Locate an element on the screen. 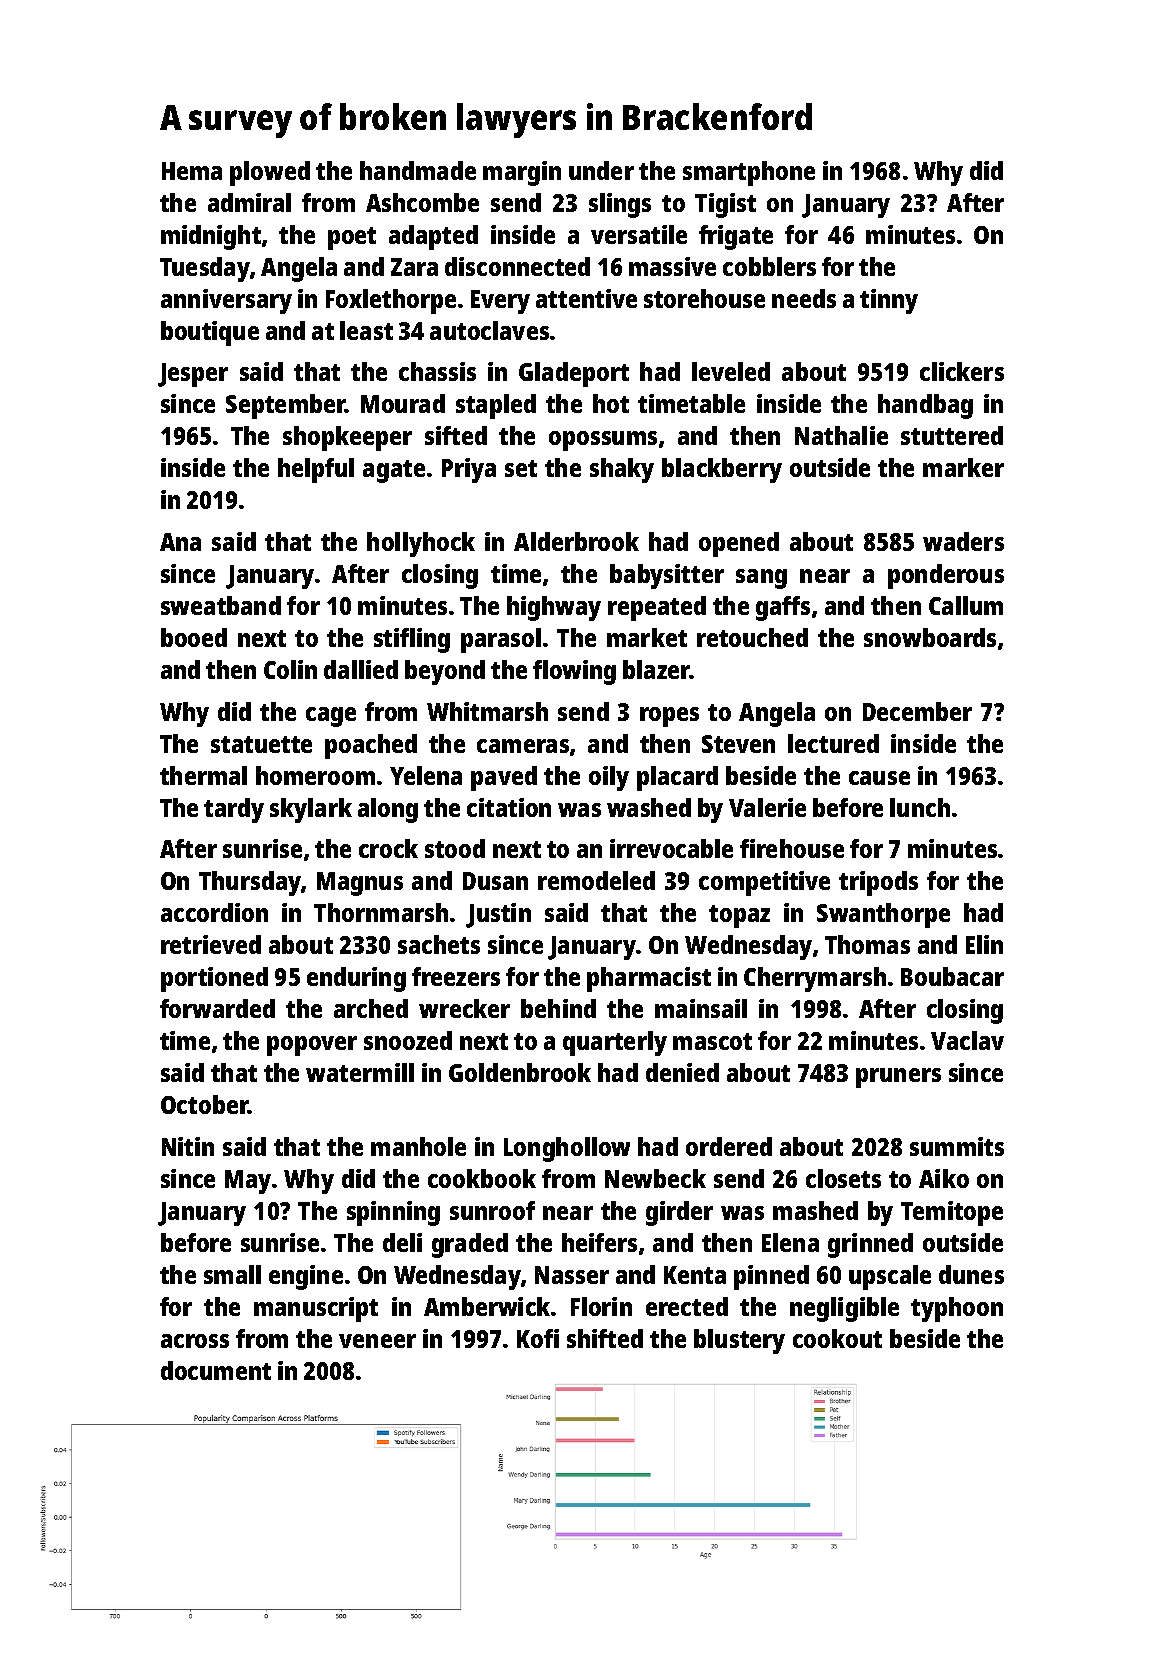  leveled is located at coordinates (731, 371).
